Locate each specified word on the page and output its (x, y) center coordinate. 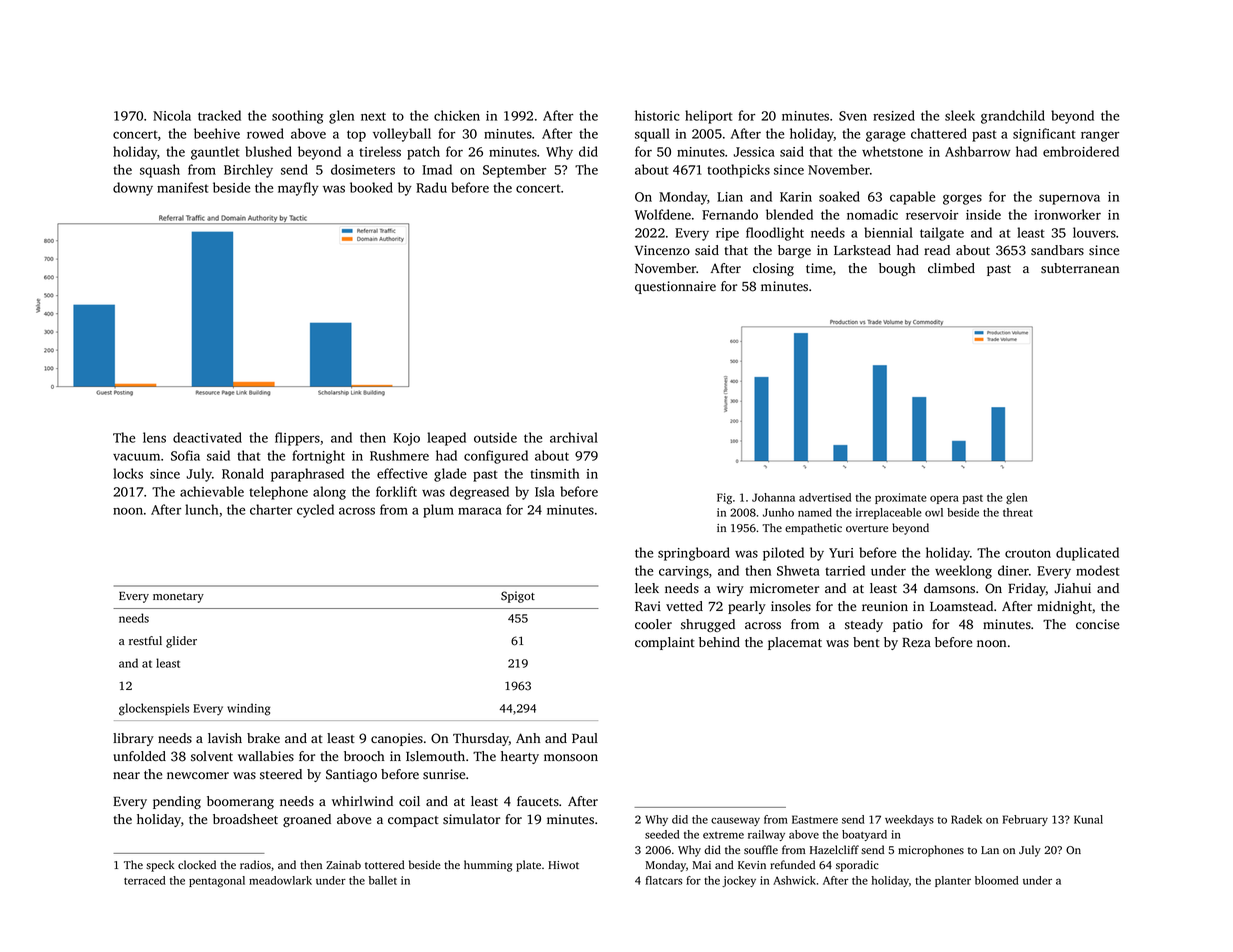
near (126, 775)
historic (657, 115)
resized (894, 115)
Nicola (172, 115)
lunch (201, 509)
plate (528, 866)
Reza (916, 642)
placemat (795, 643)
